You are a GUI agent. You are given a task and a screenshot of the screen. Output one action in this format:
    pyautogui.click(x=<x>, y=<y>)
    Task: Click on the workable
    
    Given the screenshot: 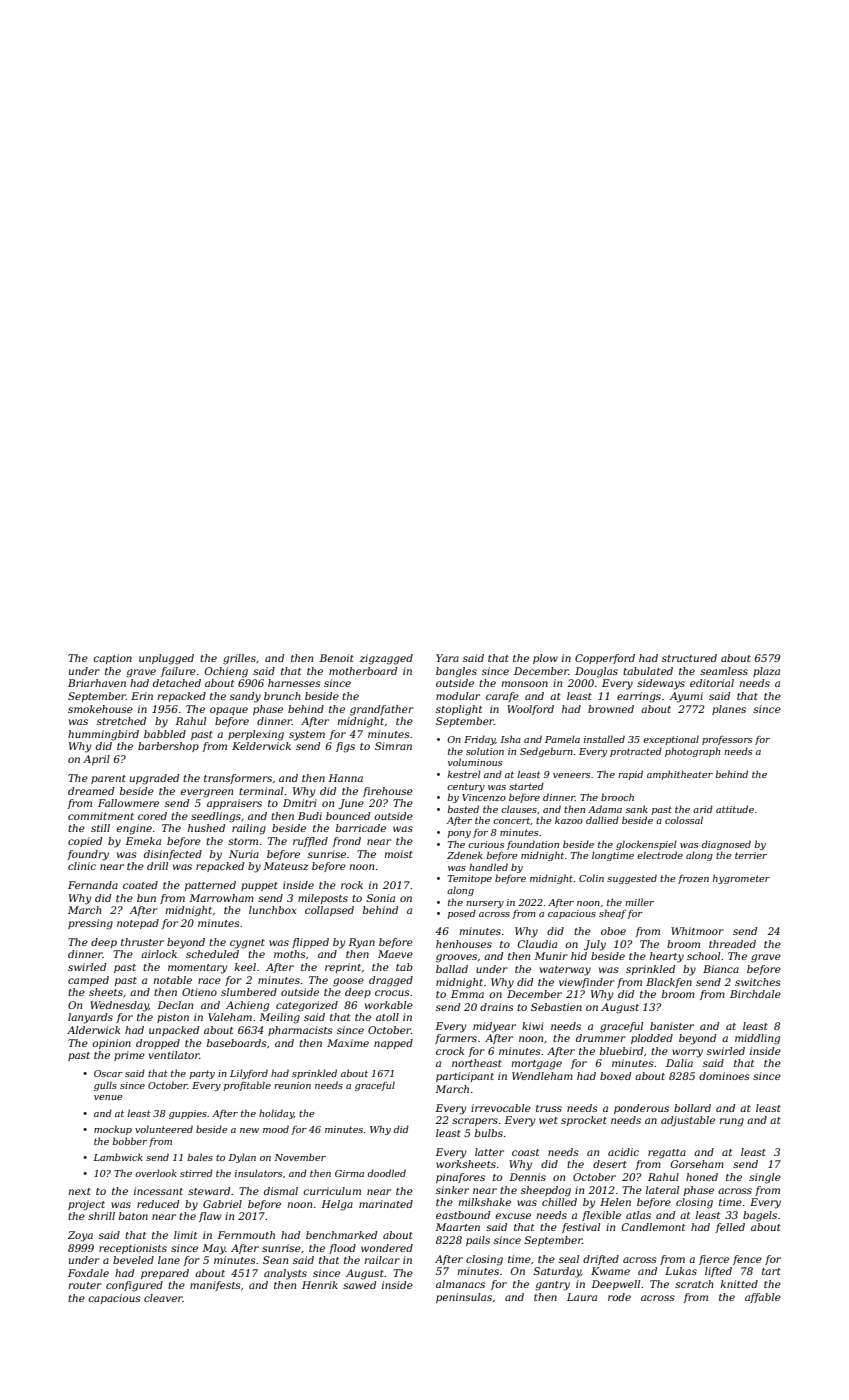 What is the action you would take?
    pyautogui.click(x=389, y=1005)
